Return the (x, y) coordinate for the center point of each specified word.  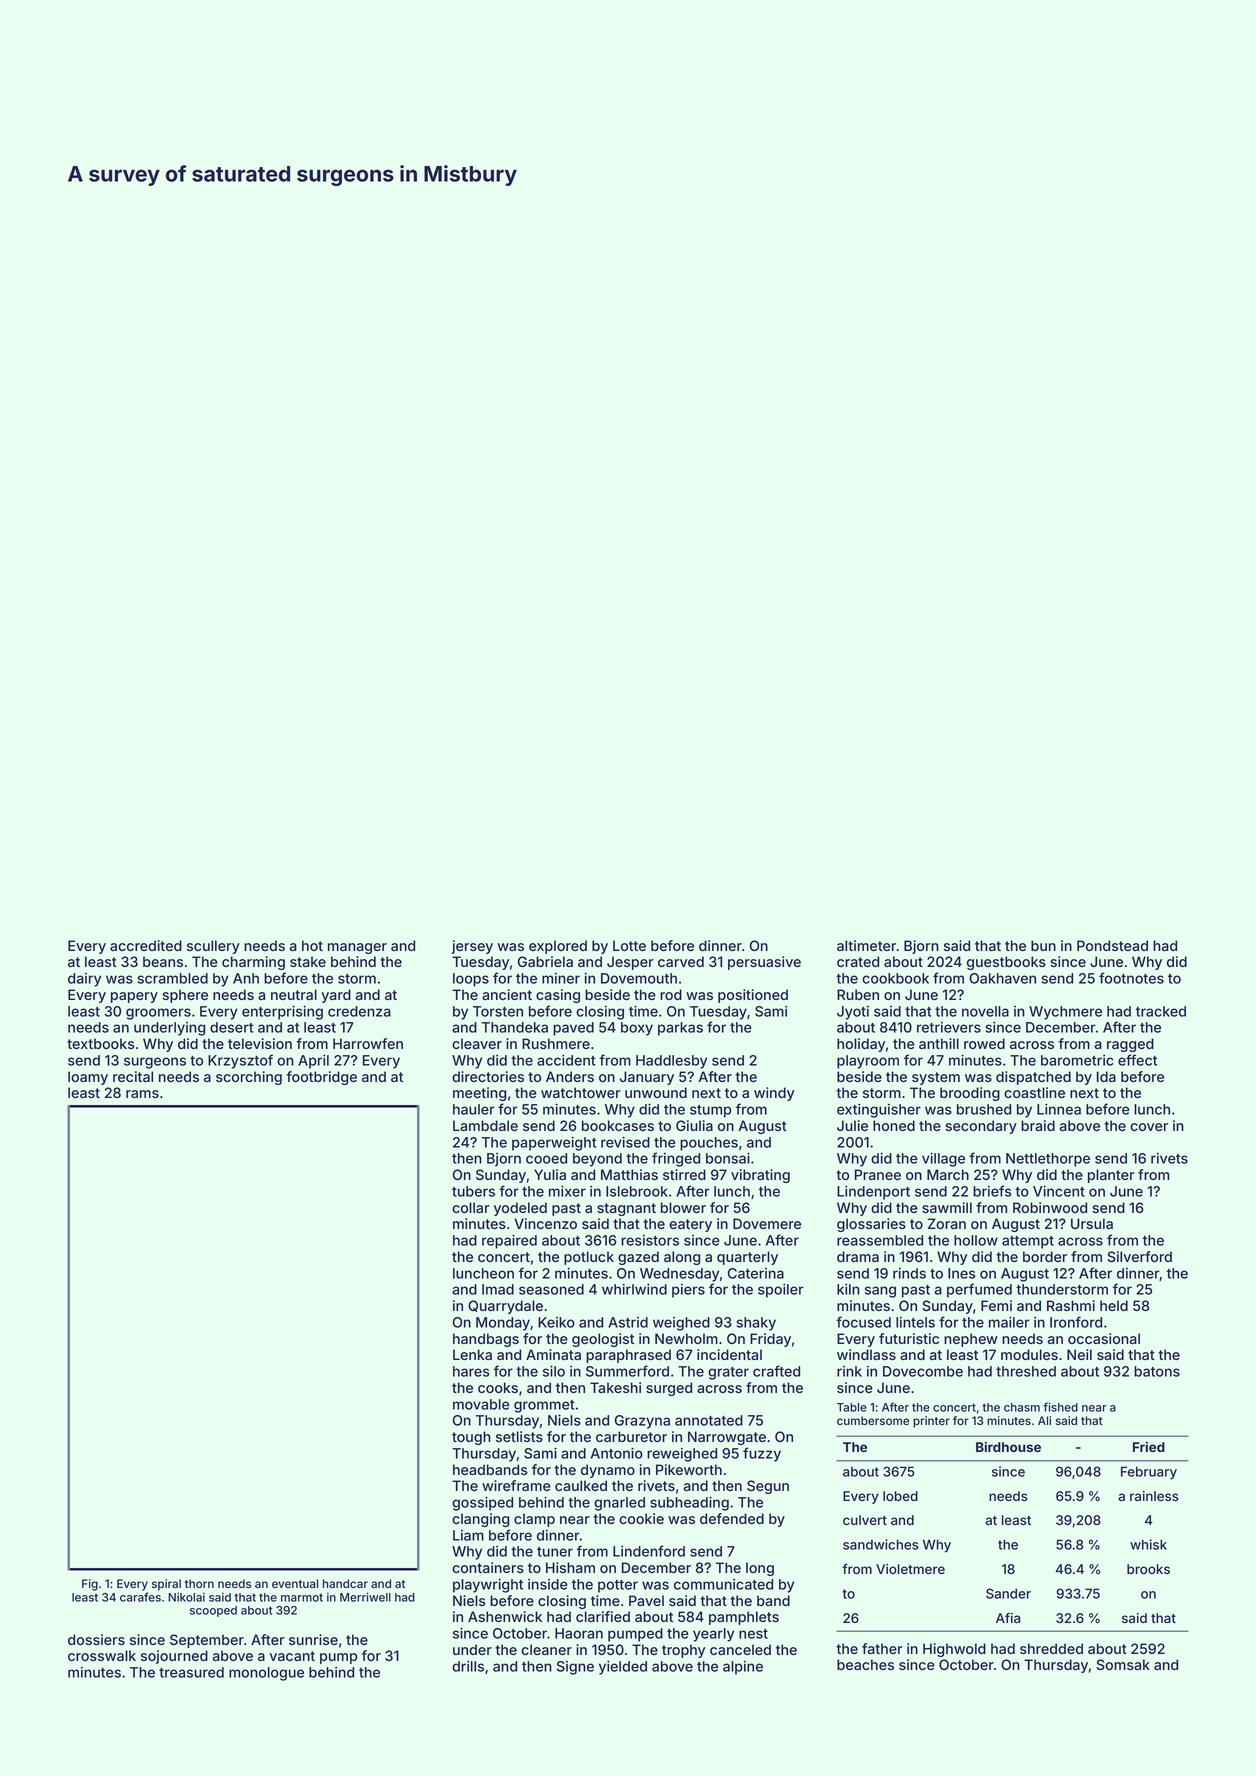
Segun (768, 1487)
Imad (498, 1289)
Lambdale (485, 1125)
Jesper (630, 963)
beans (163, 961)
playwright (488, 1586)
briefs (992, 1191)
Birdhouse (1008, 1447)
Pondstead (1112, 945)
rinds (909, 1273)
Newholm (686, 1338)
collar (470, 1207)
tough (471, 1438)
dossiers (96, 1639)
